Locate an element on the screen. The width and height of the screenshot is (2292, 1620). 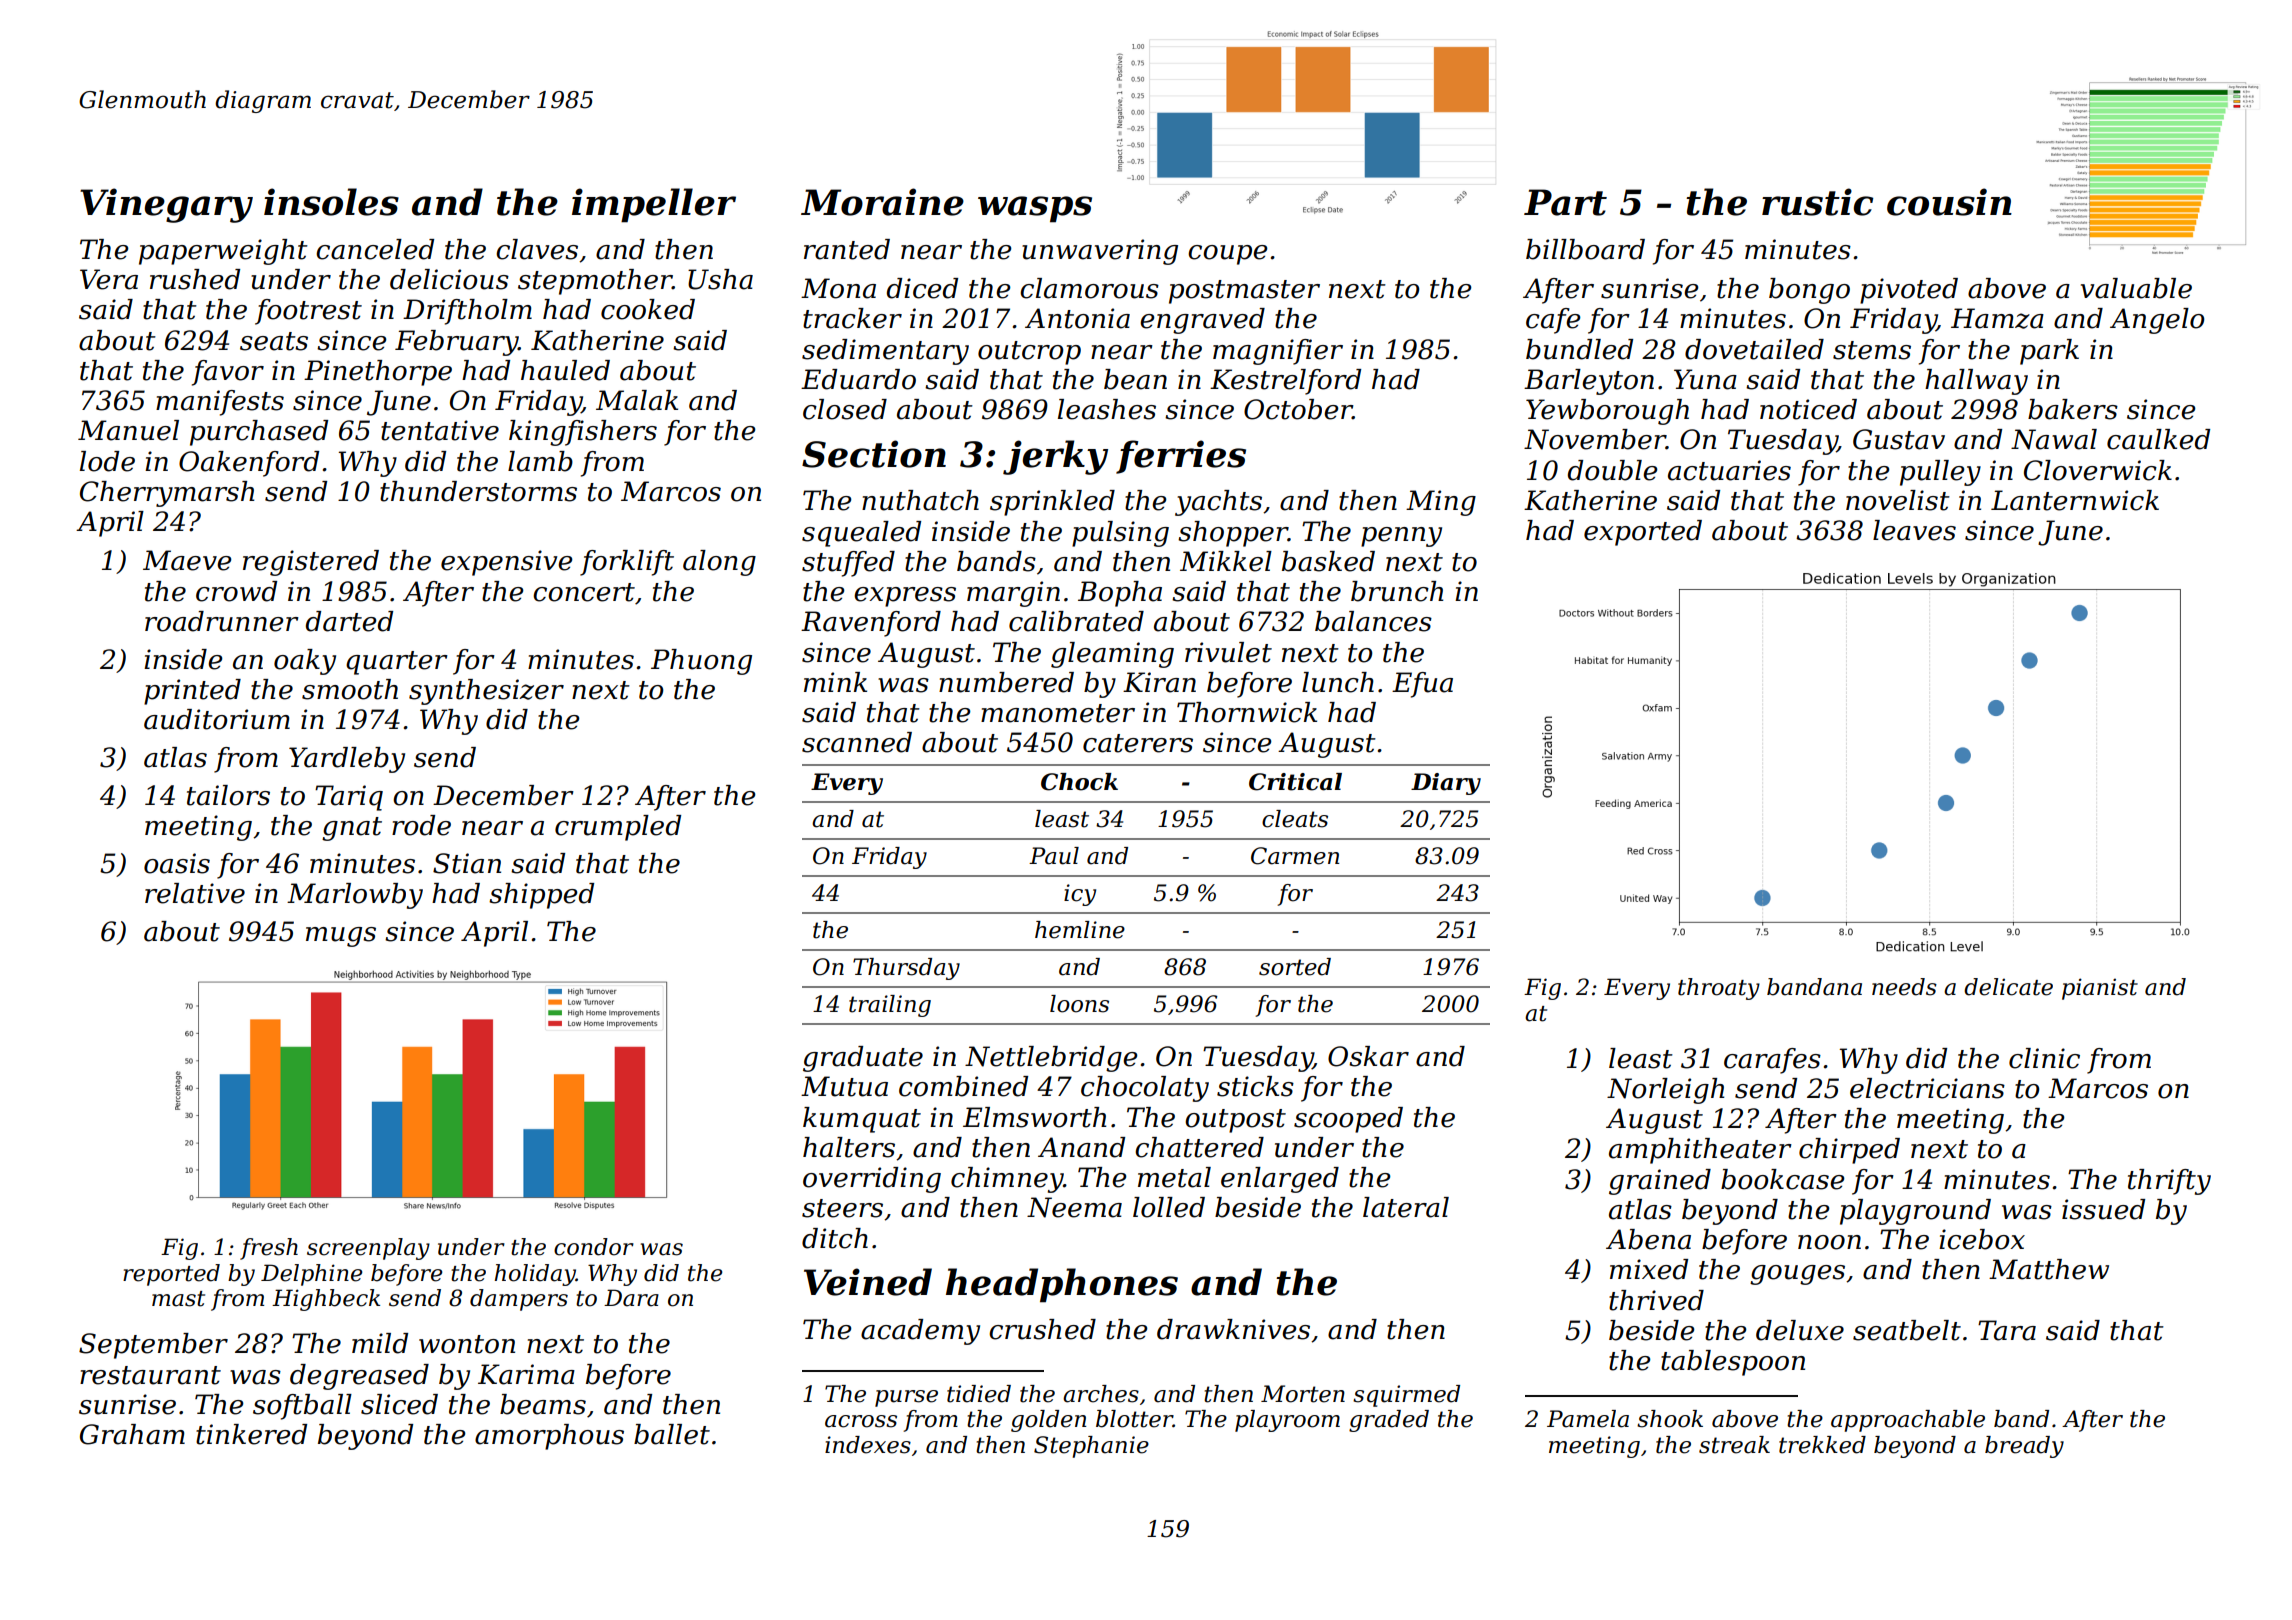
condor is located at coordinates (594, 1247).
